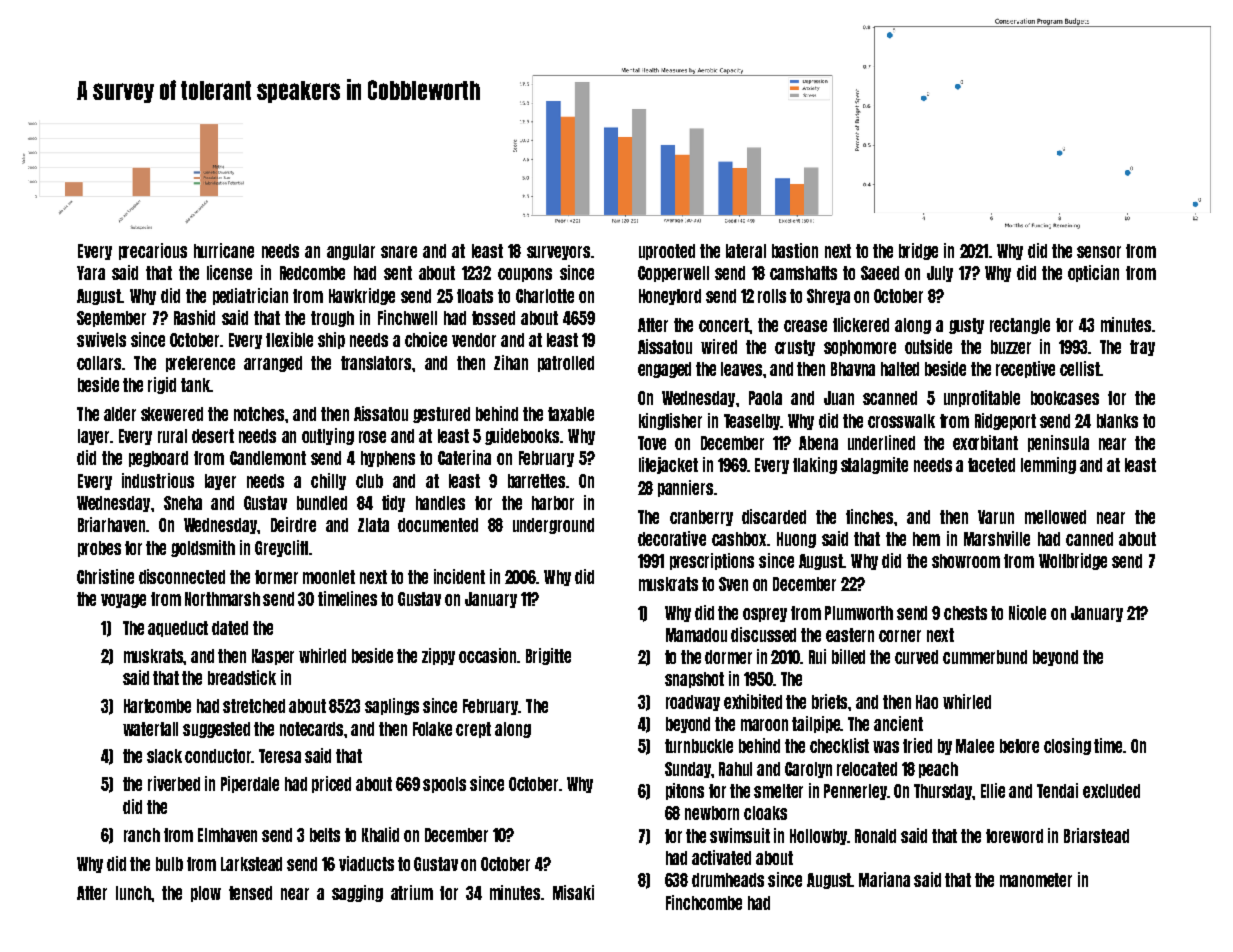  Describe the element at coordinates (328, 481) in the screenshot. I see `chilly` at that location.
